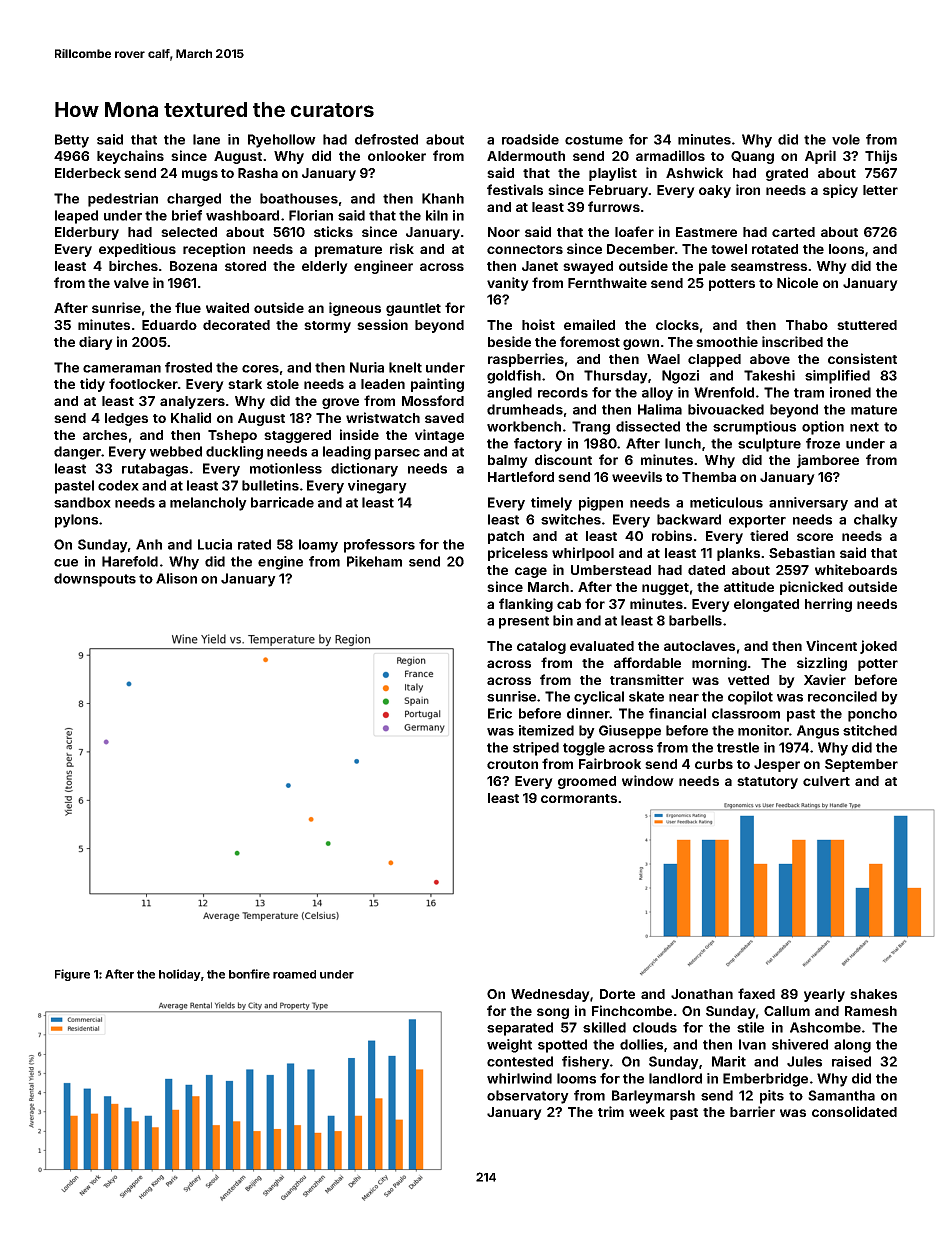 This image has width=952, height=1233. I want to click on roadside, so click(530, 139).
